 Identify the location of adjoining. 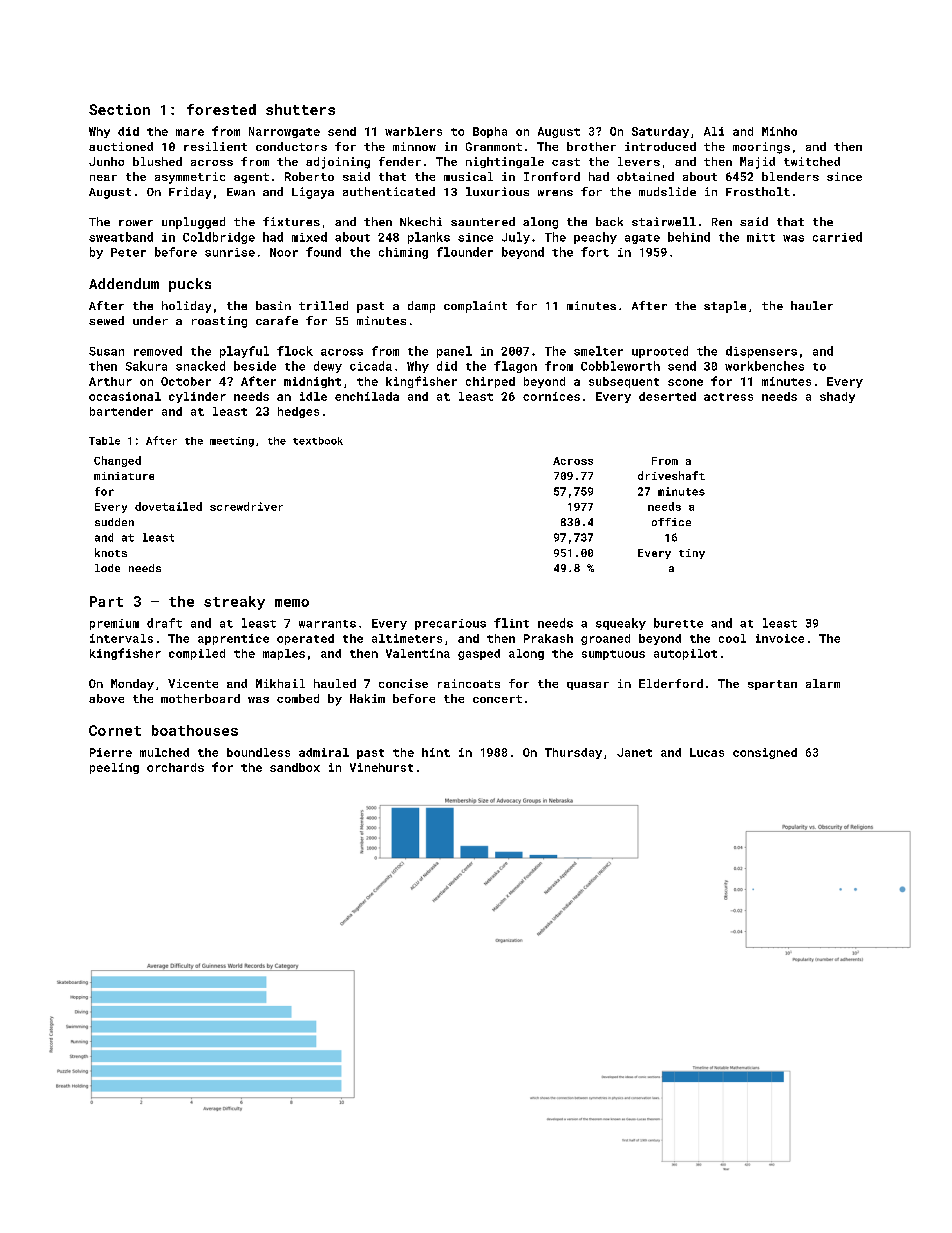
(338, 163).
